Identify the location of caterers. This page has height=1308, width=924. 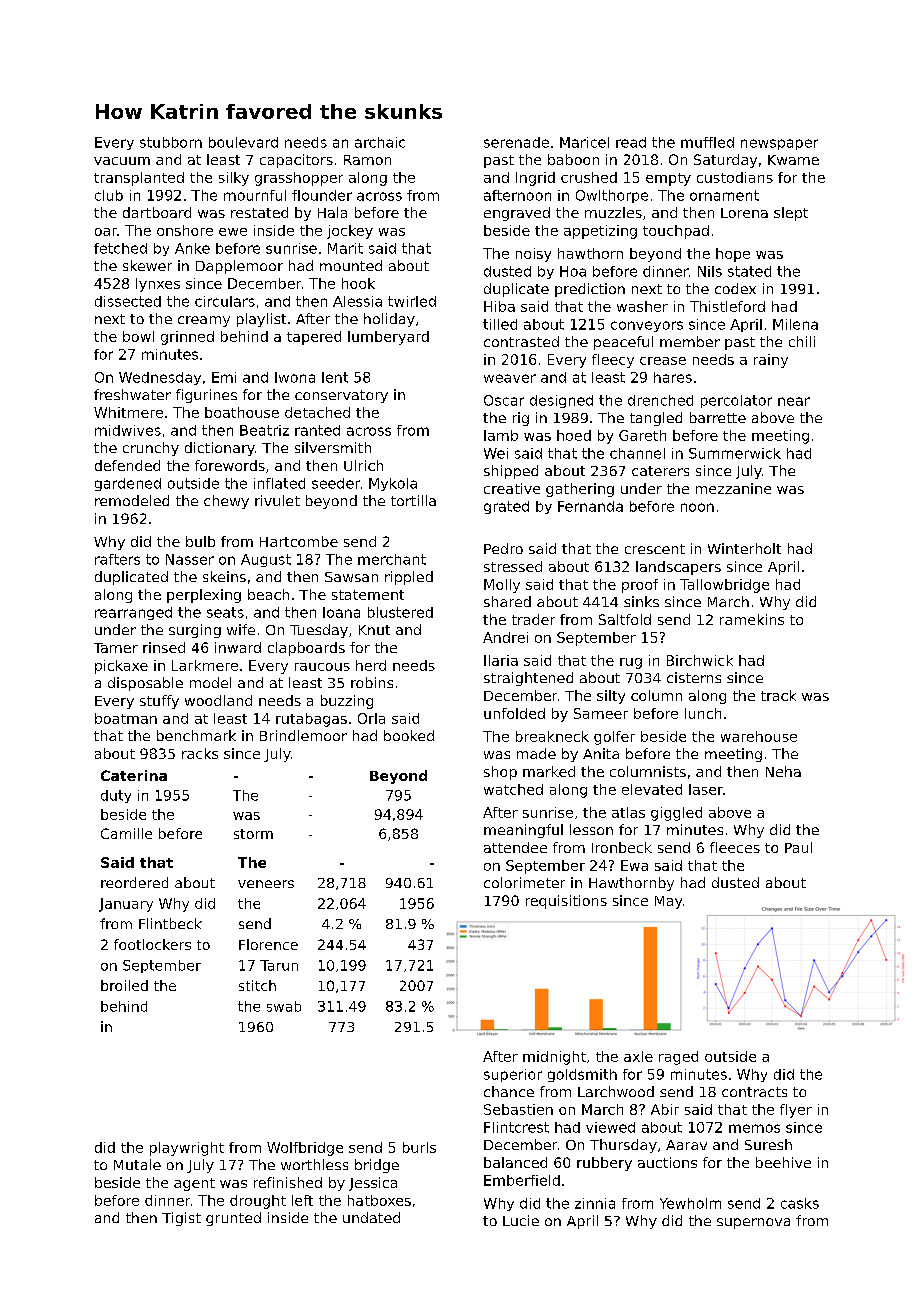
(660, 471).
